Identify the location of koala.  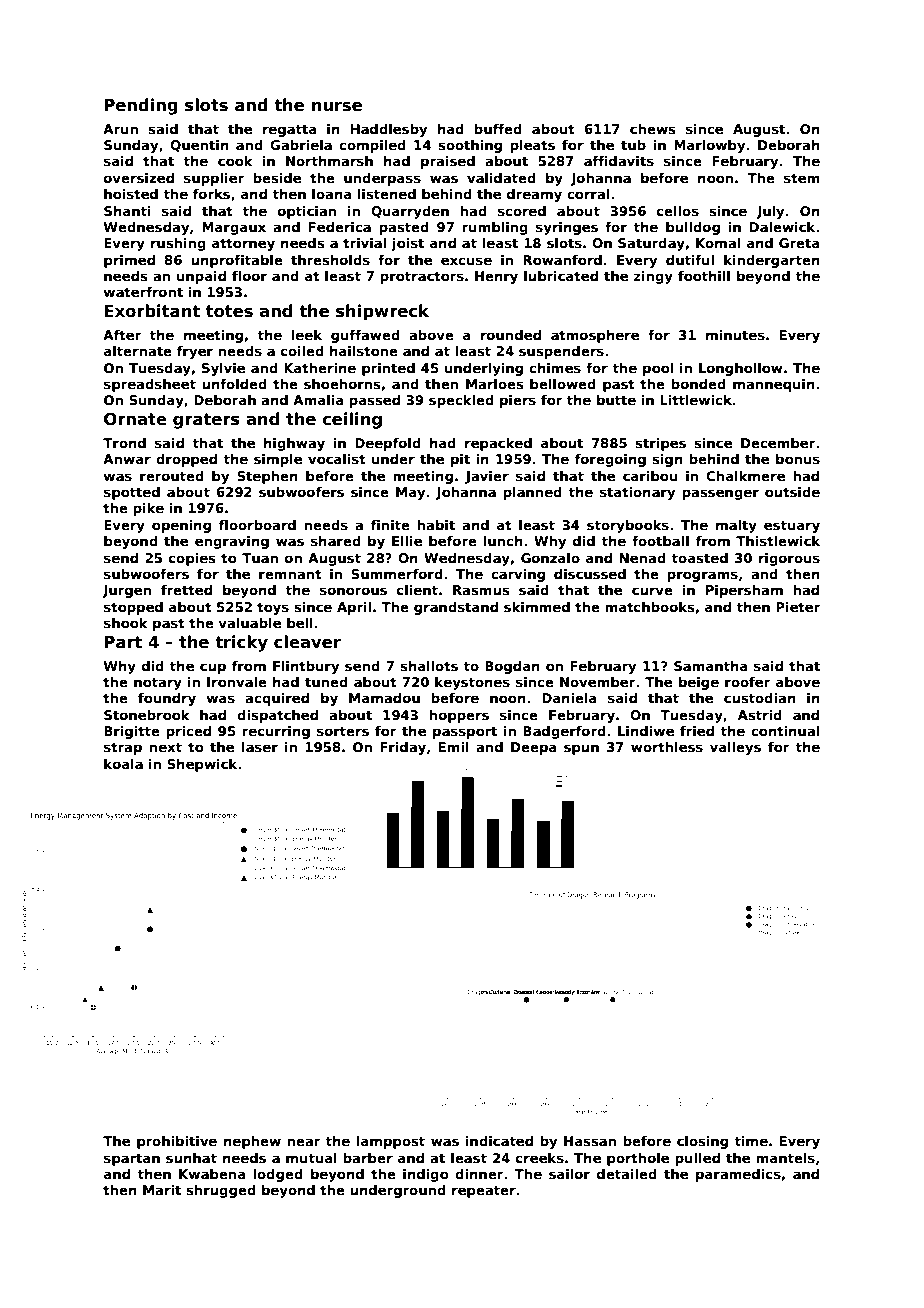
(123, 764).
